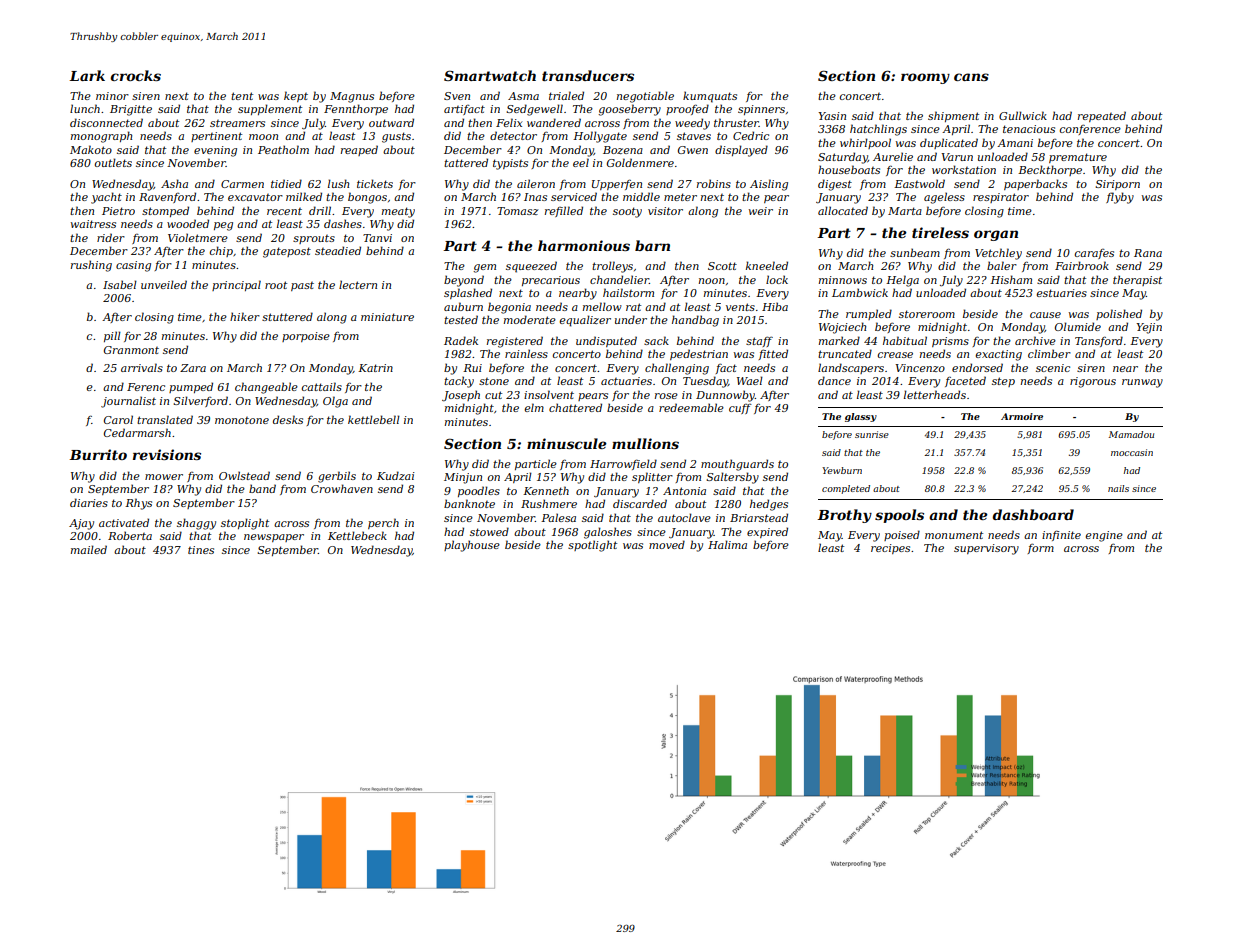  What do you see at coordinates (130, 535) in the screenshot?
I see `Roberta` at bounding box center [130, 535].
